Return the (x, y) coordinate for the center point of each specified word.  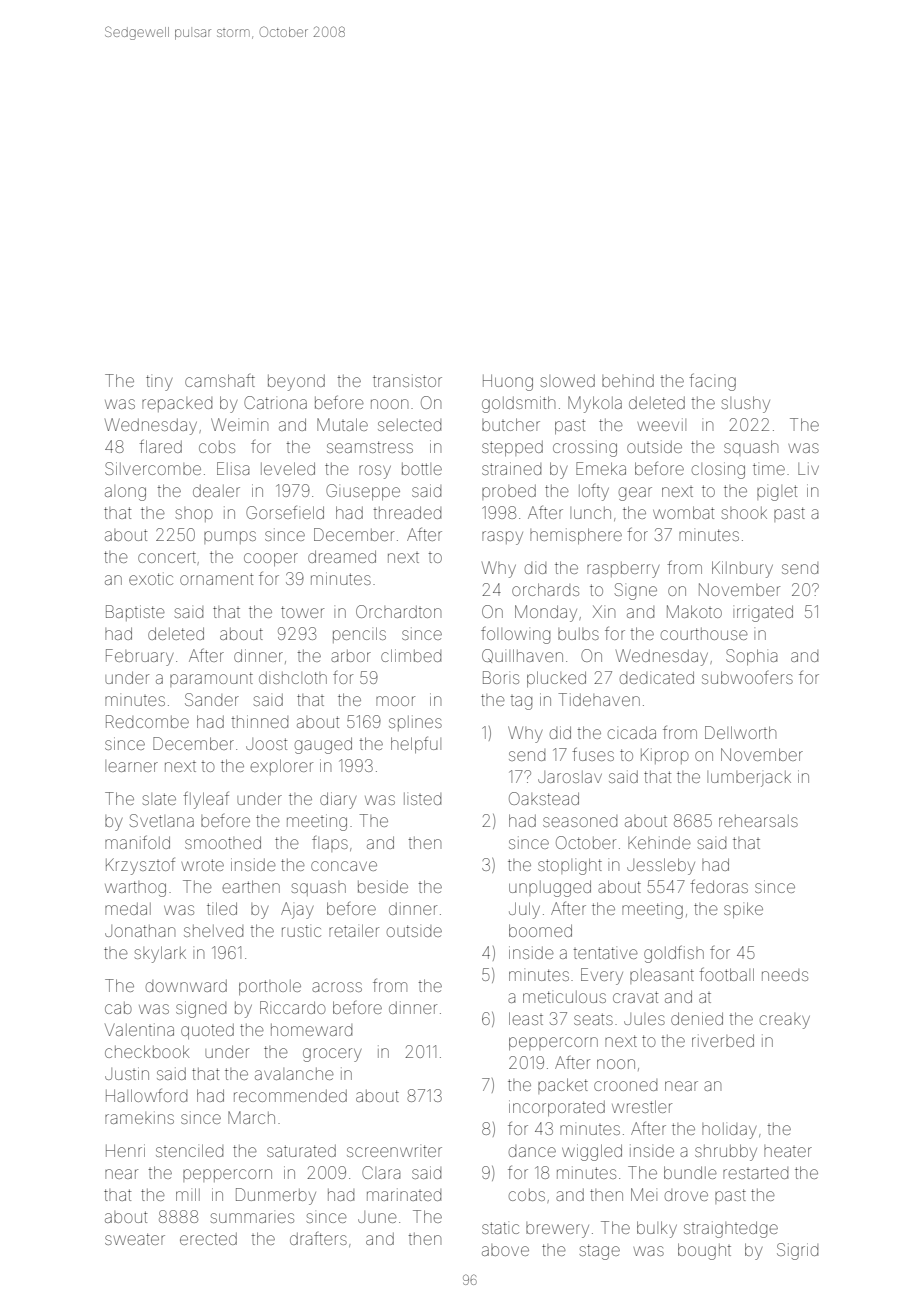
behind (628, 380)
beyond (296, 383)
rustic (301, 931)
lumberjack (749, 779)
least (526, 1018)
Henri (125, 1150)
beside (383, 886)
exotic (151, 578)
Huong (508, 382)
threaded (407, 512)
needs (785, 975)
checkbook (147, 1051)
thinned (259, 721)
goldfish (674, 954)
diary (338, 800)
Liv (808, 468)
